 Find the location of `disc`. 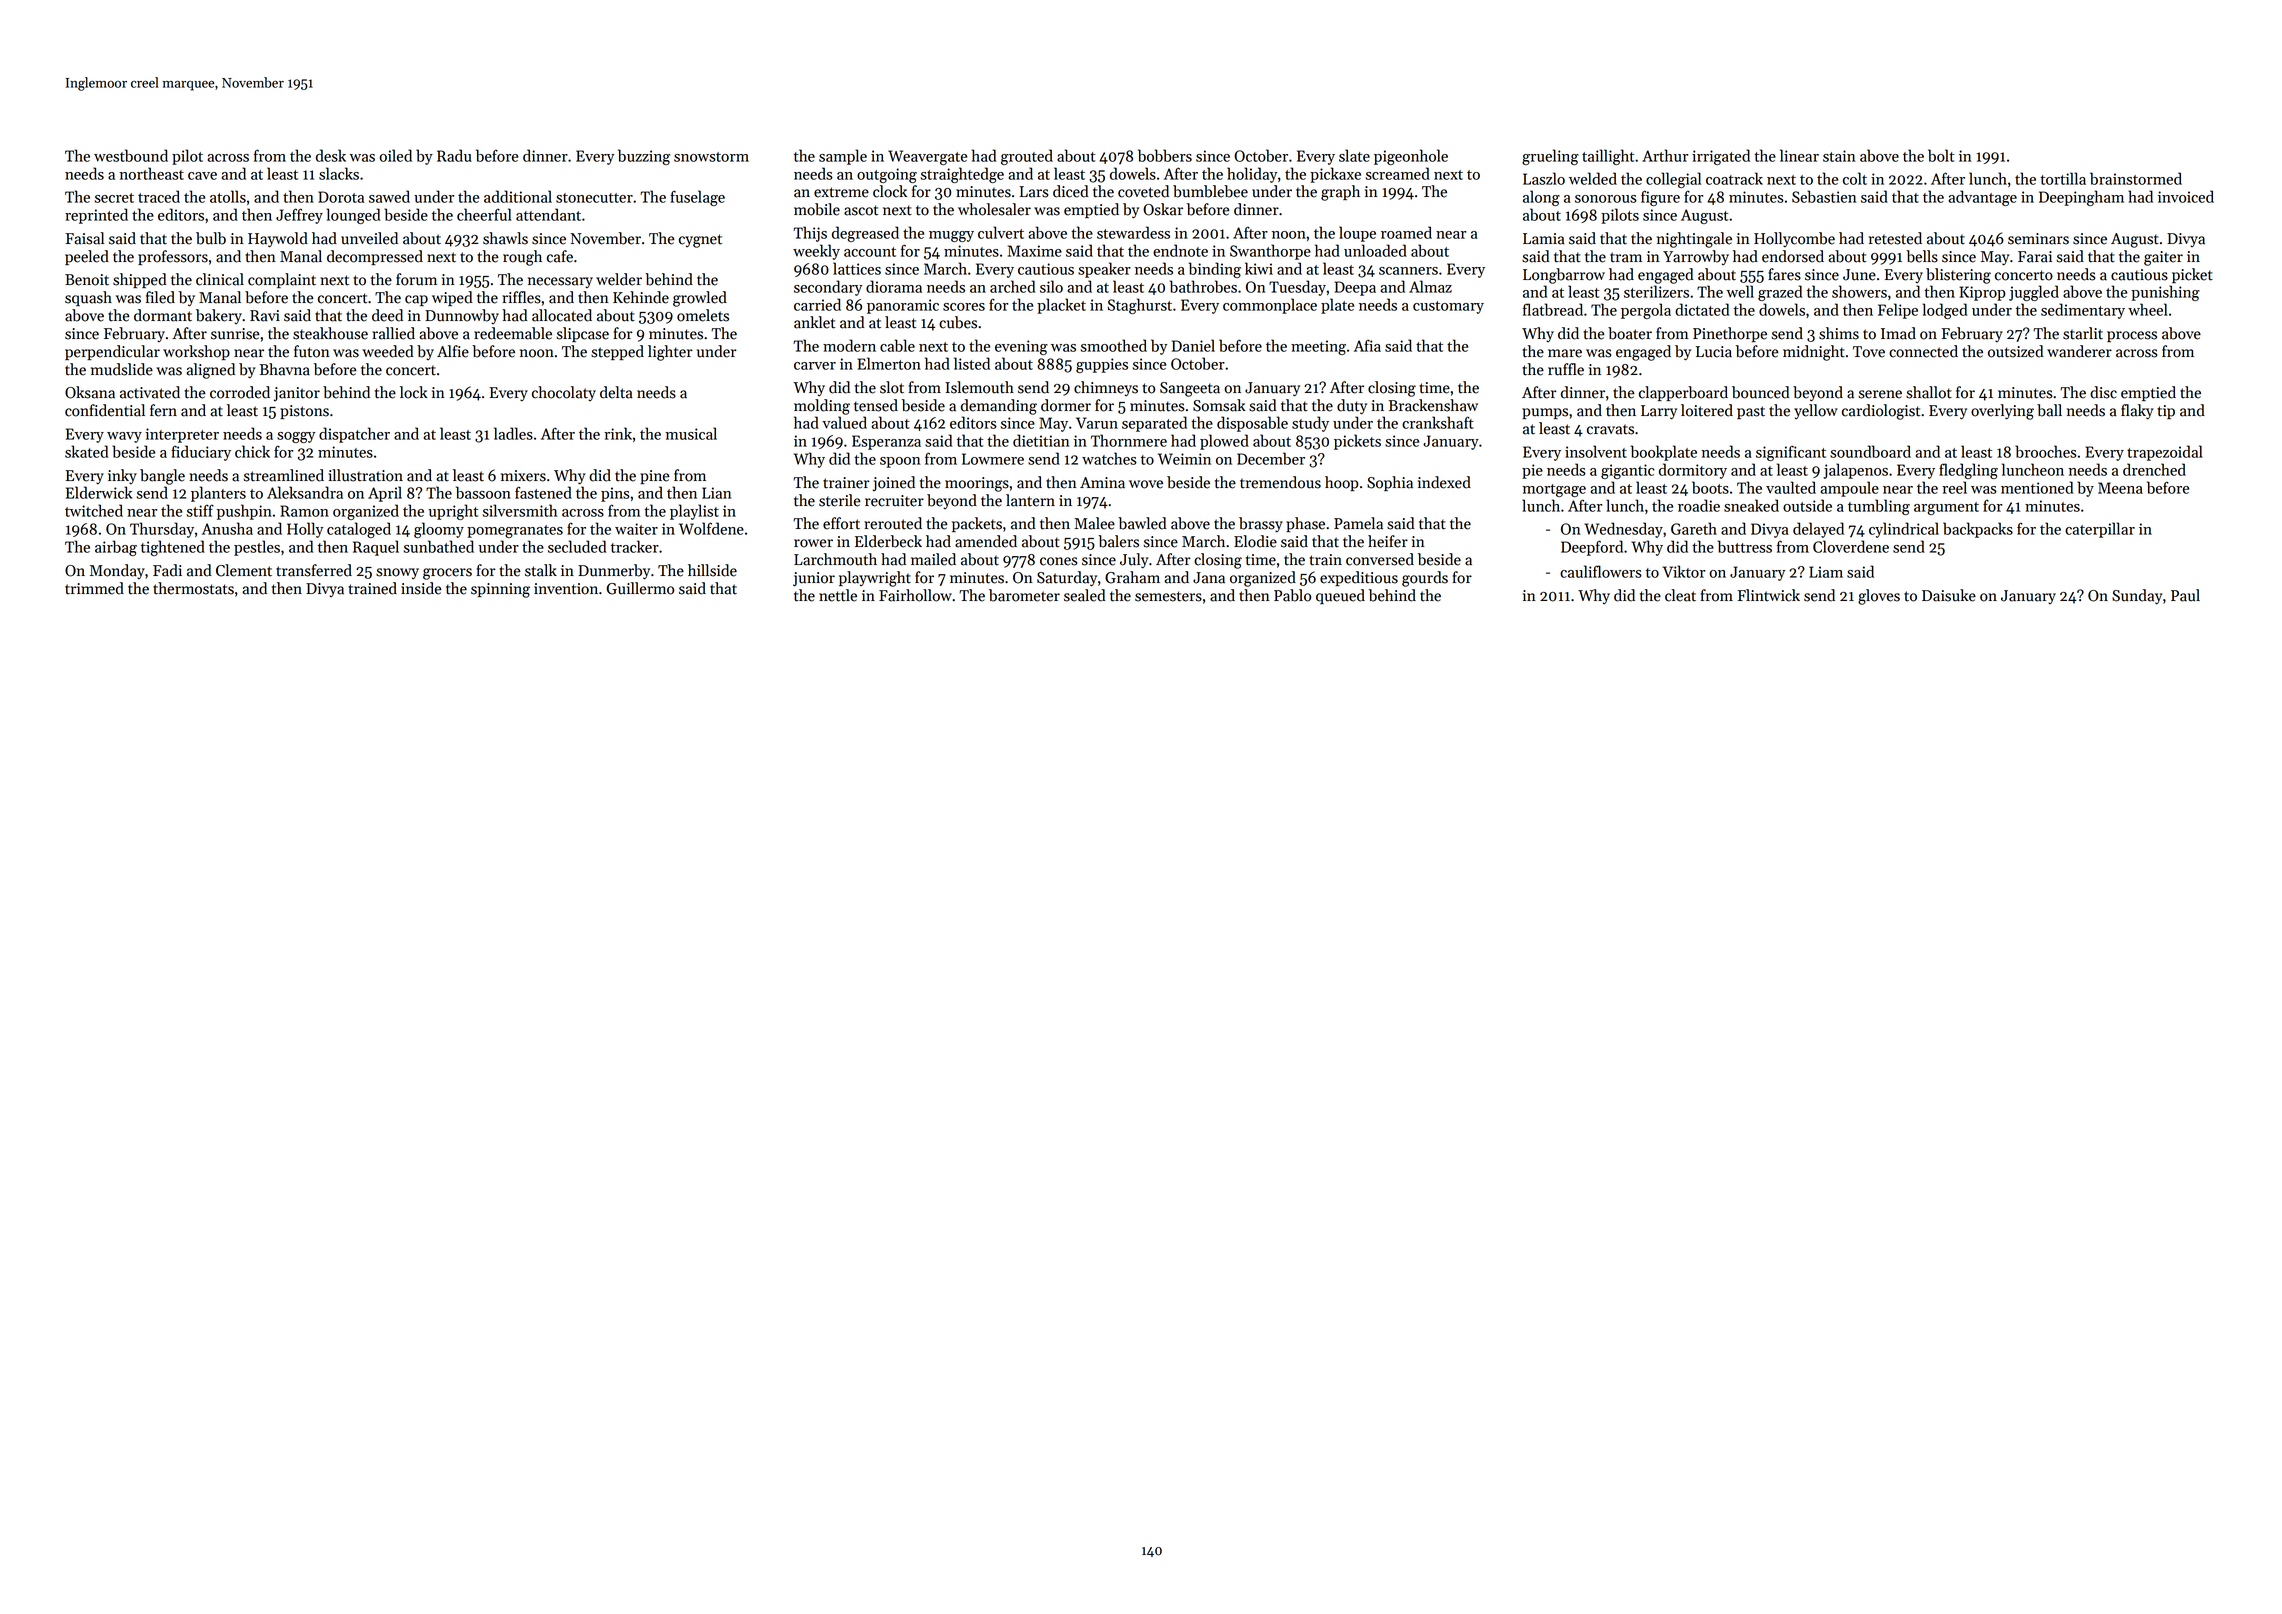

disc is located at coordinates (2103, 392).
